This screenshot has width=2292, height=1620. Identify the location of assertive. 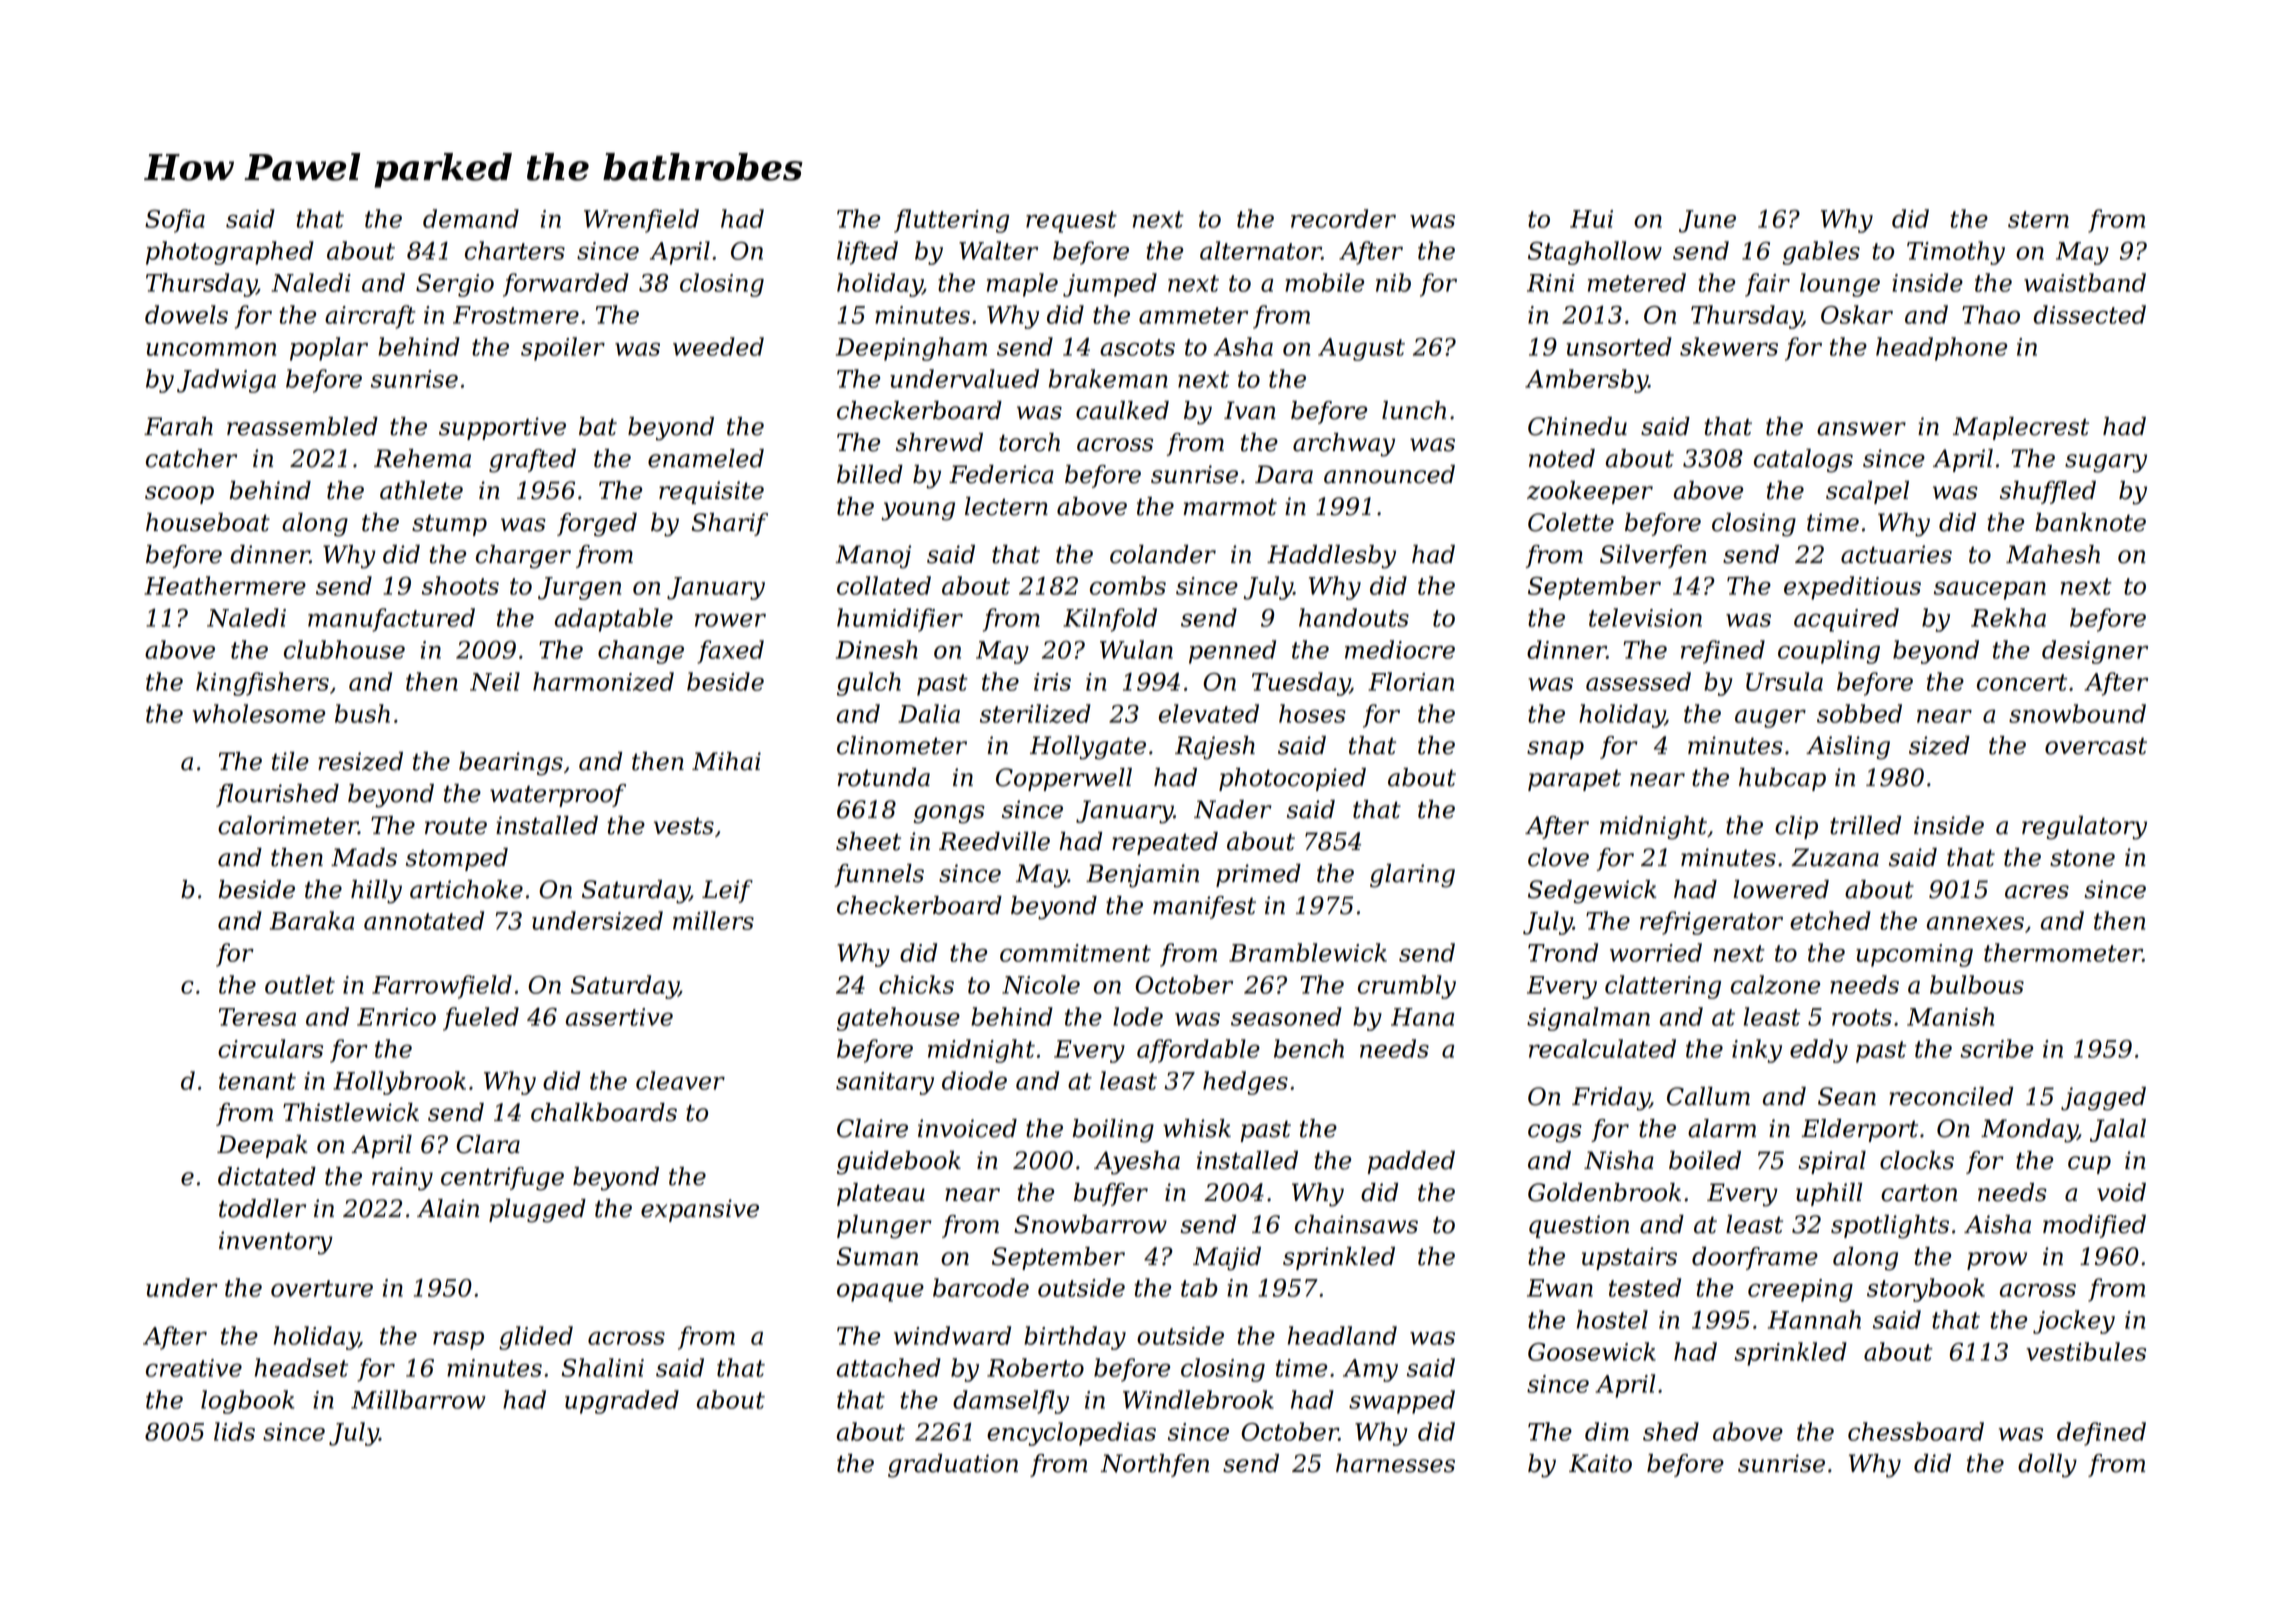
(619, 1017).
